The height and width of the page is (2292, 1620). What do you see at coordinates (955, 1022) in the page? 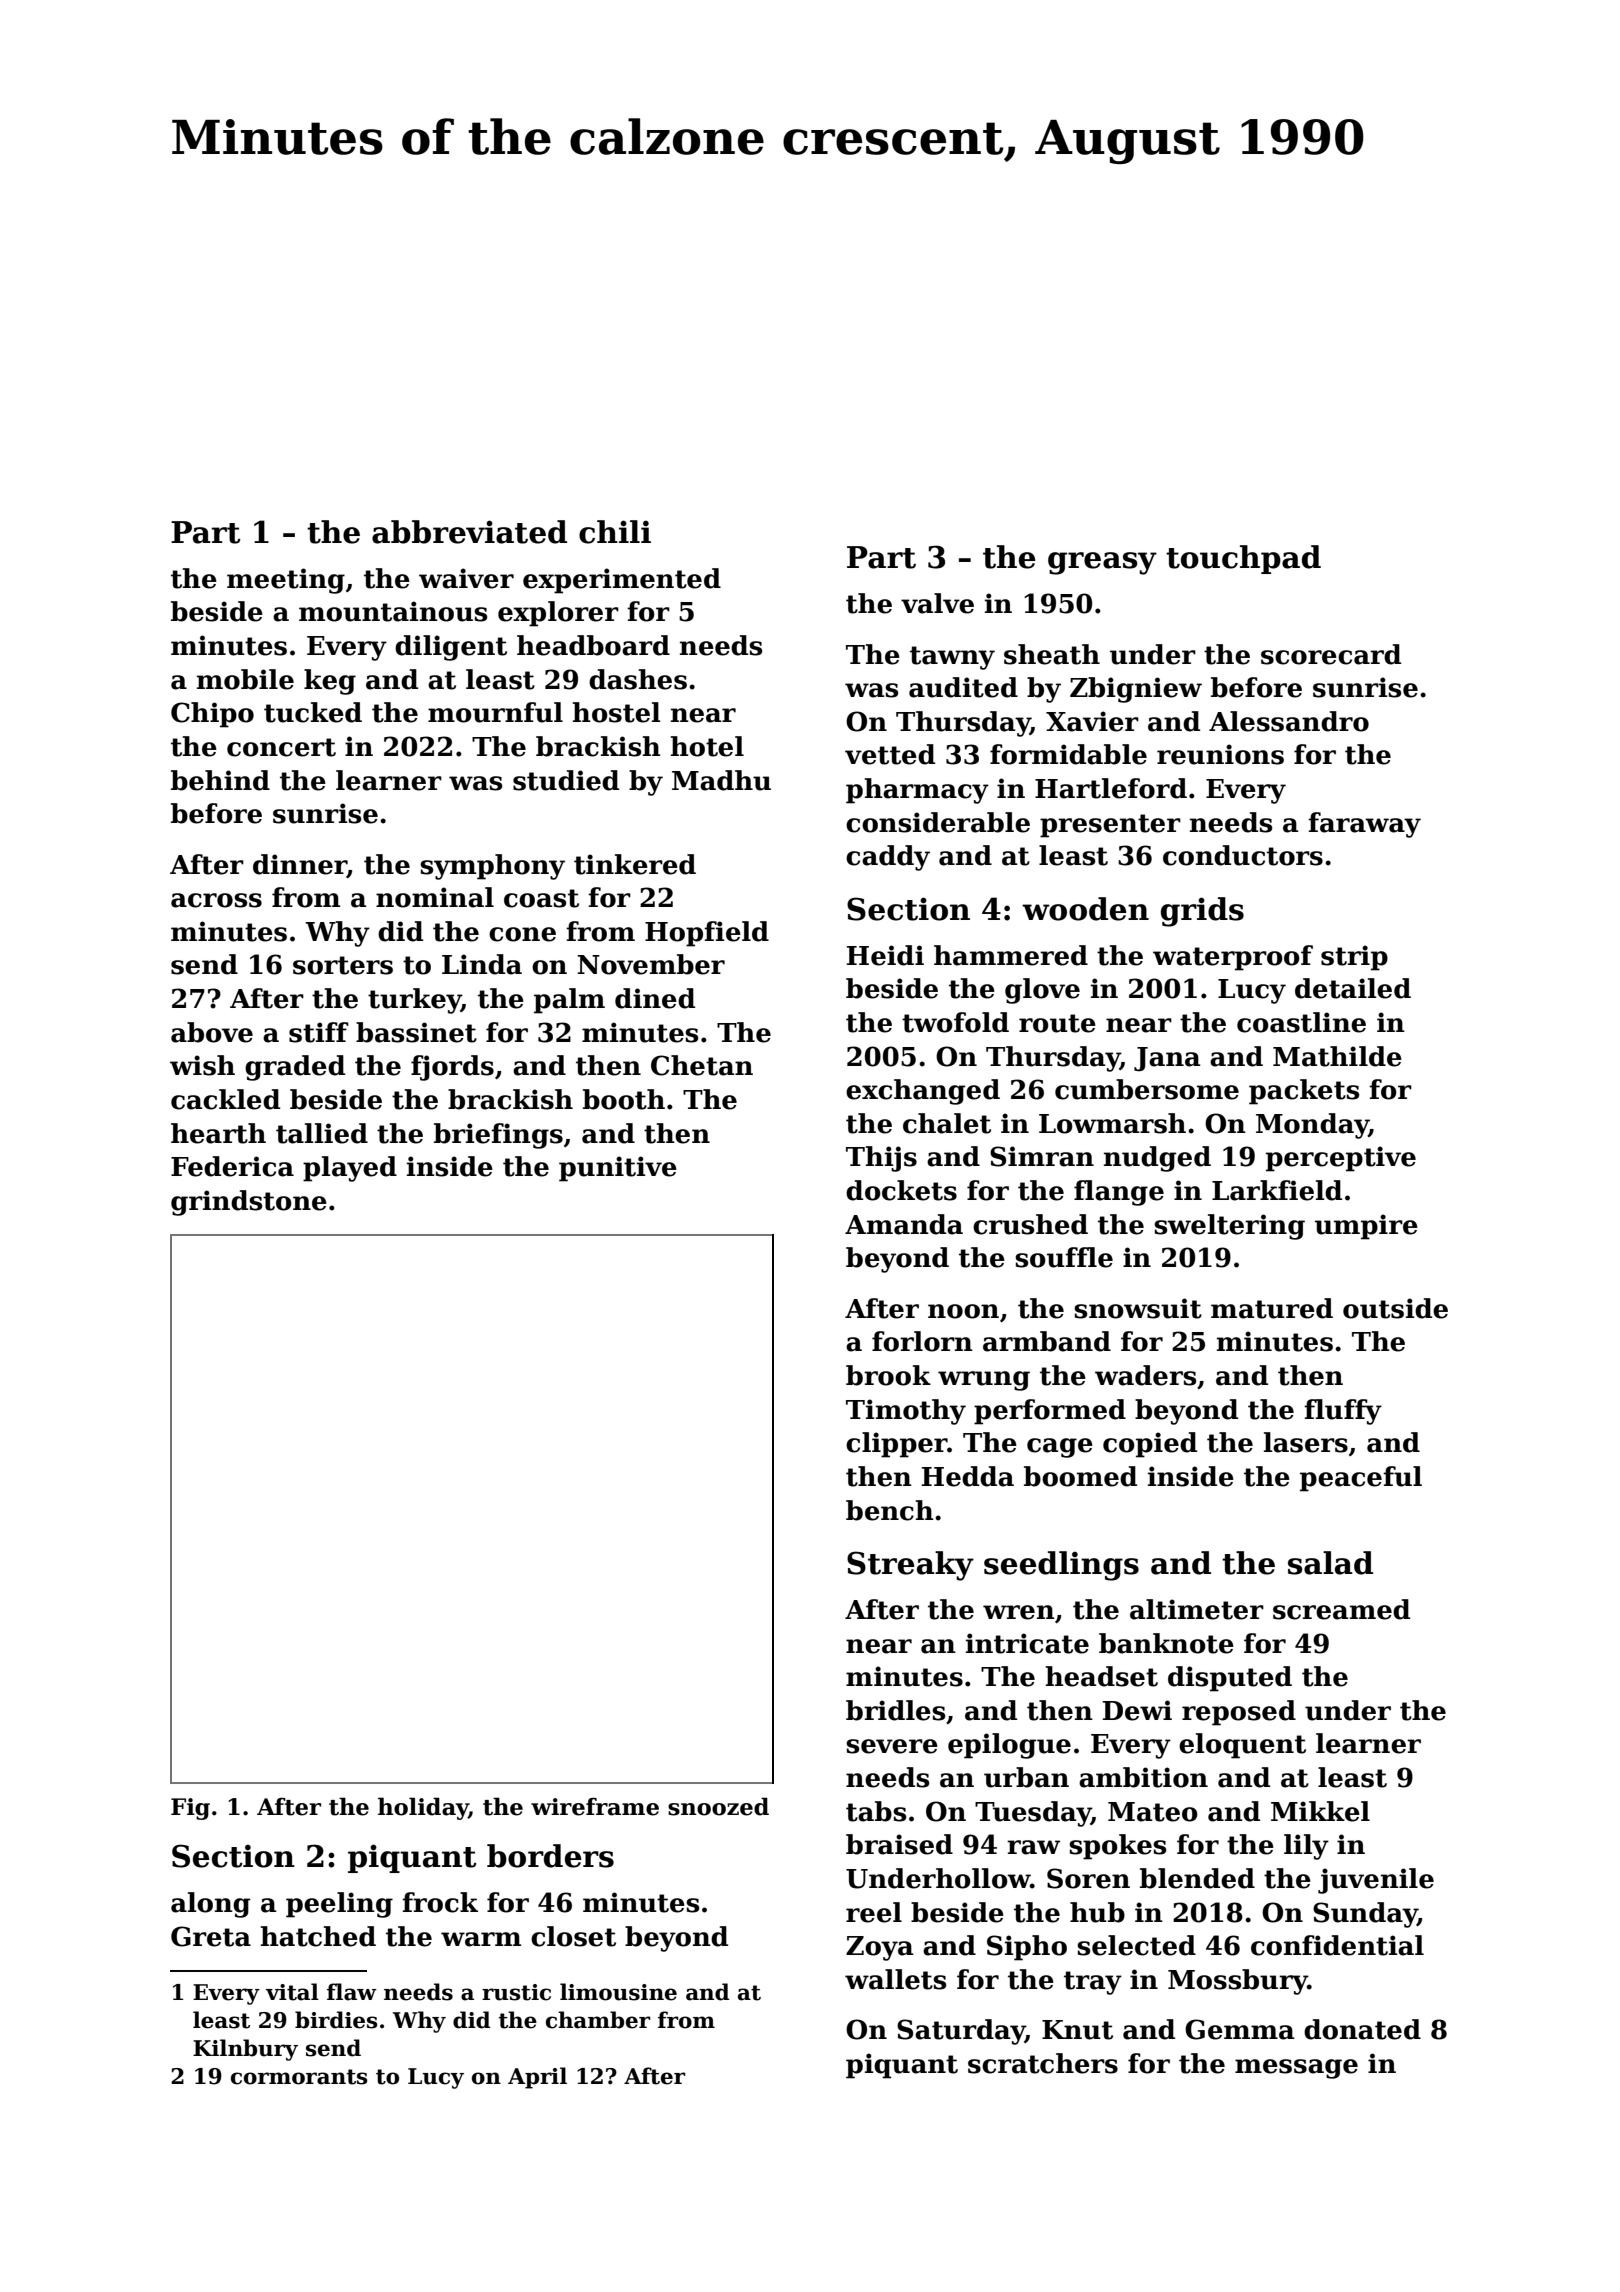
I see `twofold` at bounding box center [955, 1022].
